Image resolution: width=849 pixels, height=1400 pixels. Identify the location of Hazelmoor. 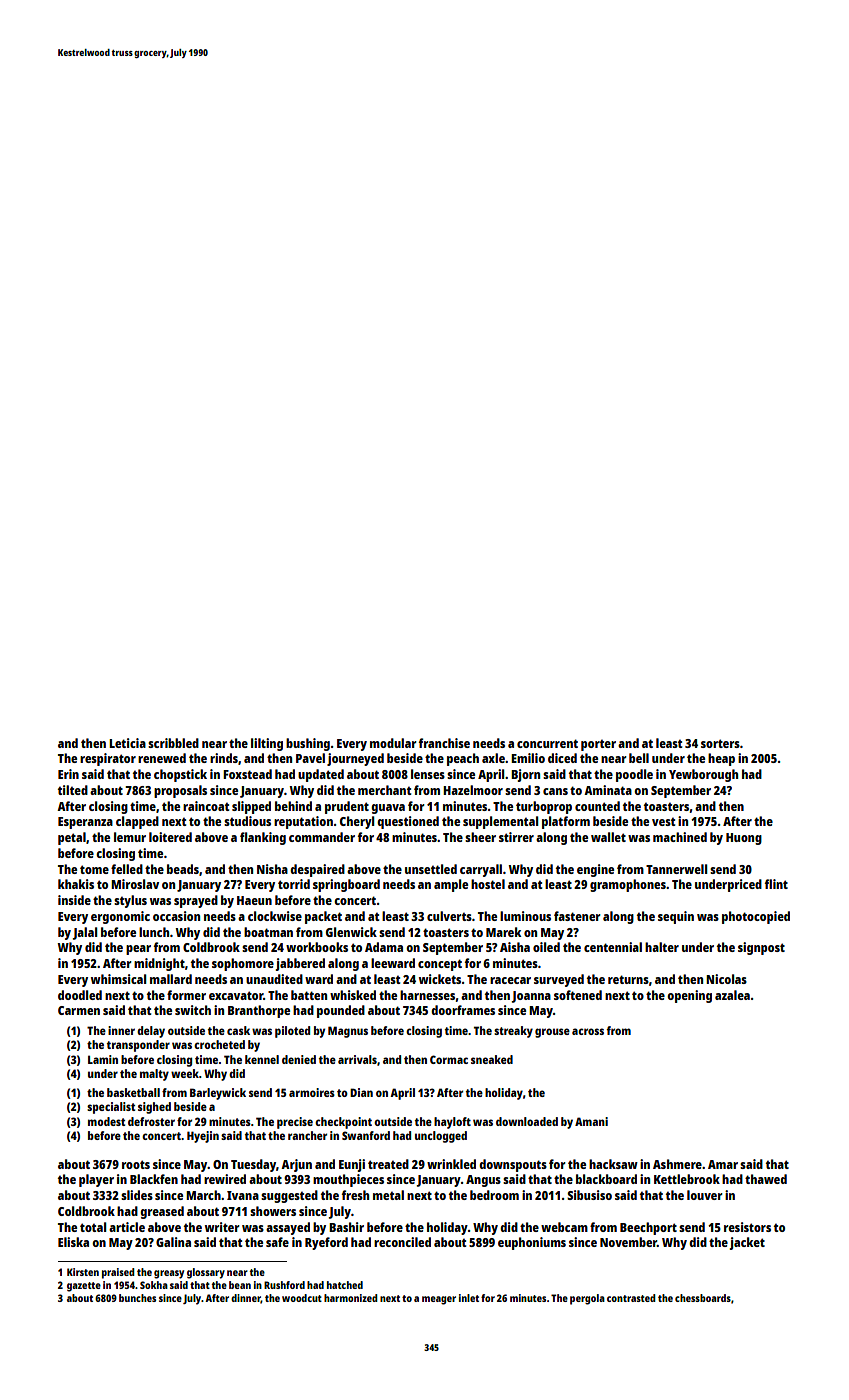
(473, 790).
